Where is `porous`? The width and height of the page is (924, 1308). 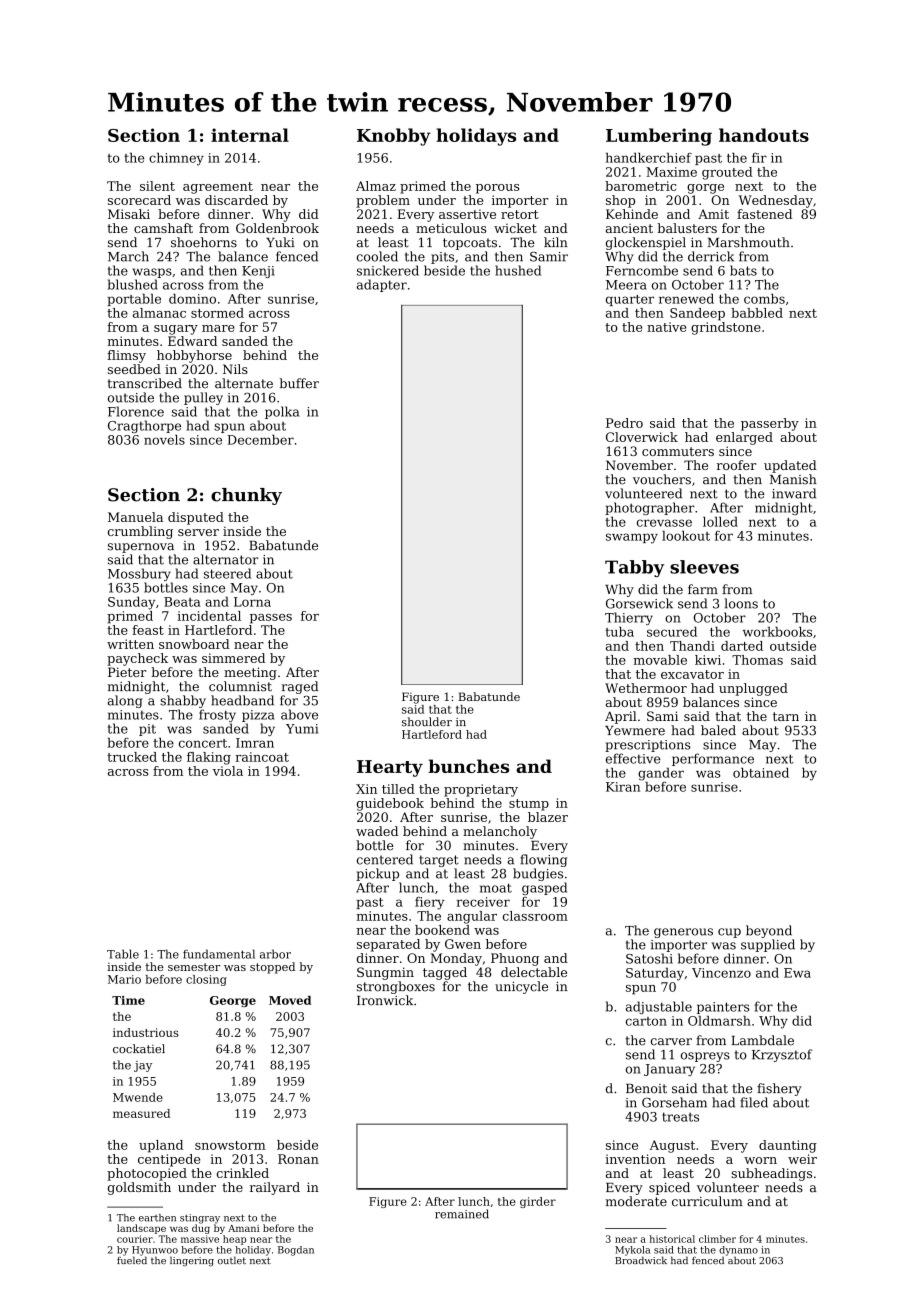 porous is located at coordinates (497, 189).
